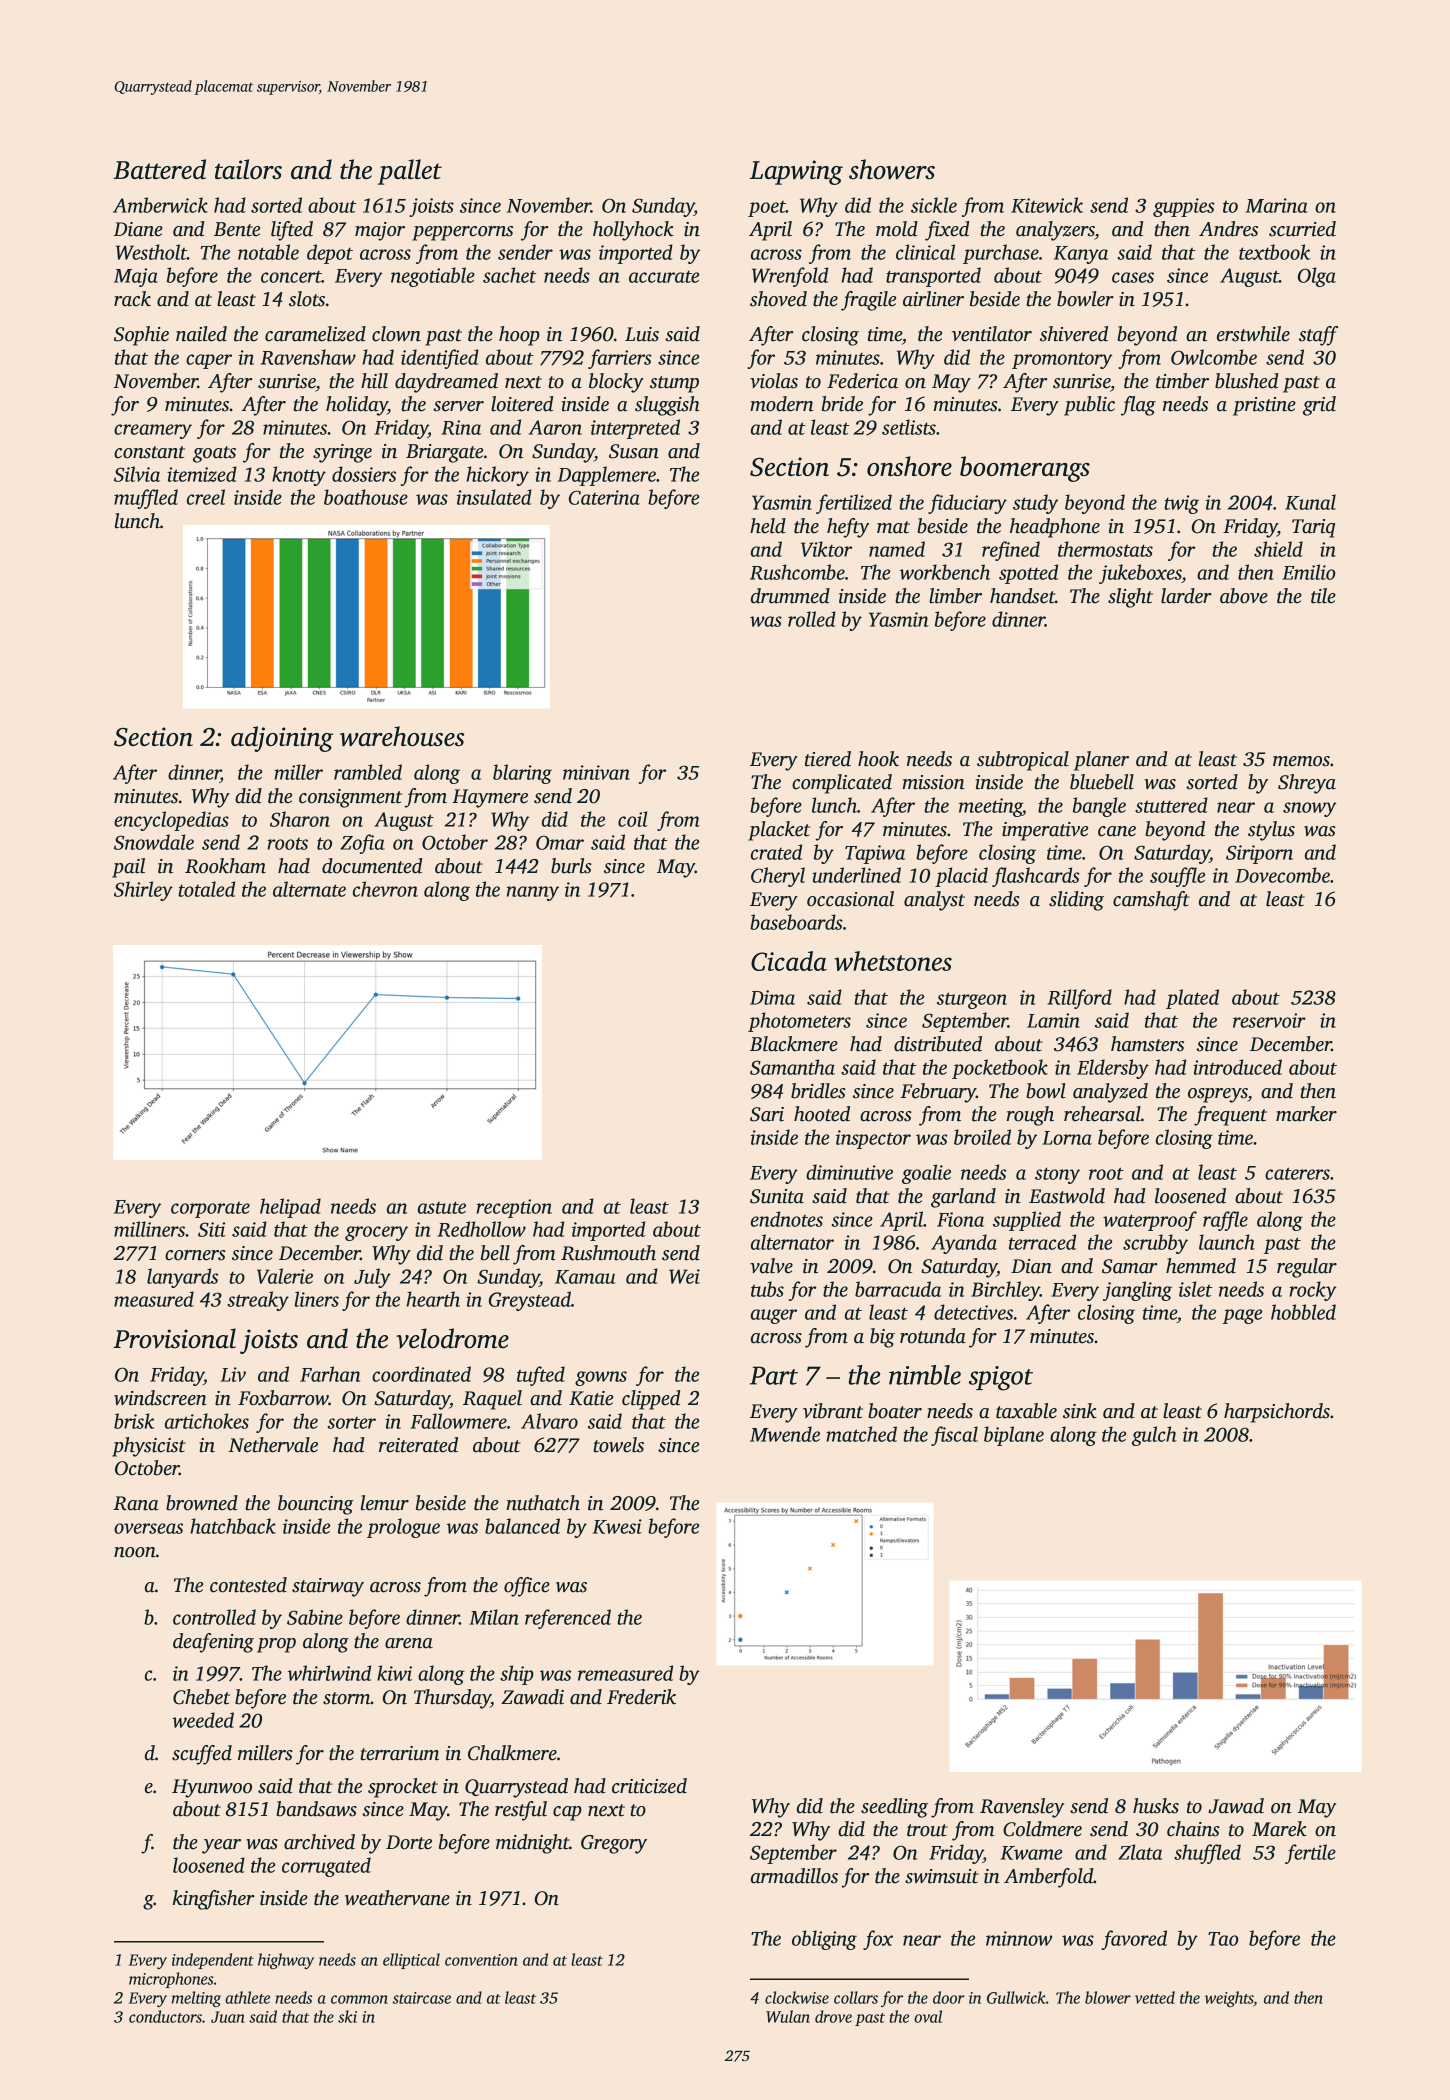 The image size is (1450, 2100). I want to click on held, so click(768, 526).
